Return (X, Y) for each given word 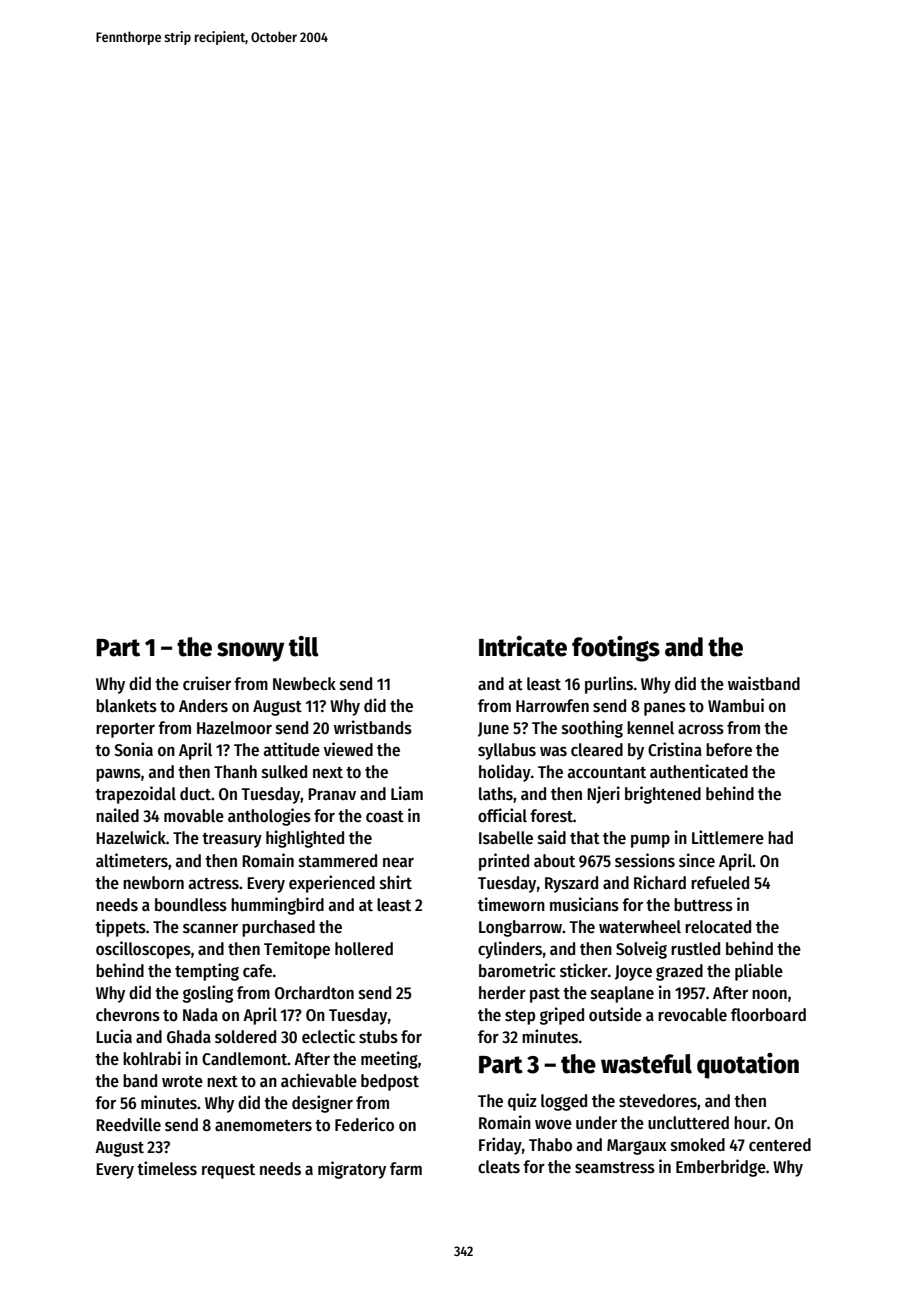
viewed (348, 749)
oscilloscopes (143, 950)
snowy (250, 652)
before (729, 750)
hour (750, 1123)
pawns (118, 775)
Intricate (523, 646)
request (228, 1171)
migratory (352, 1170)
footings (616, 649)
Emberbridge (721, 1168)
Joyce (633, 973)
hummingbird (277, 906)
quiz (522, 1102)
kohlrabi (152, 1058)
